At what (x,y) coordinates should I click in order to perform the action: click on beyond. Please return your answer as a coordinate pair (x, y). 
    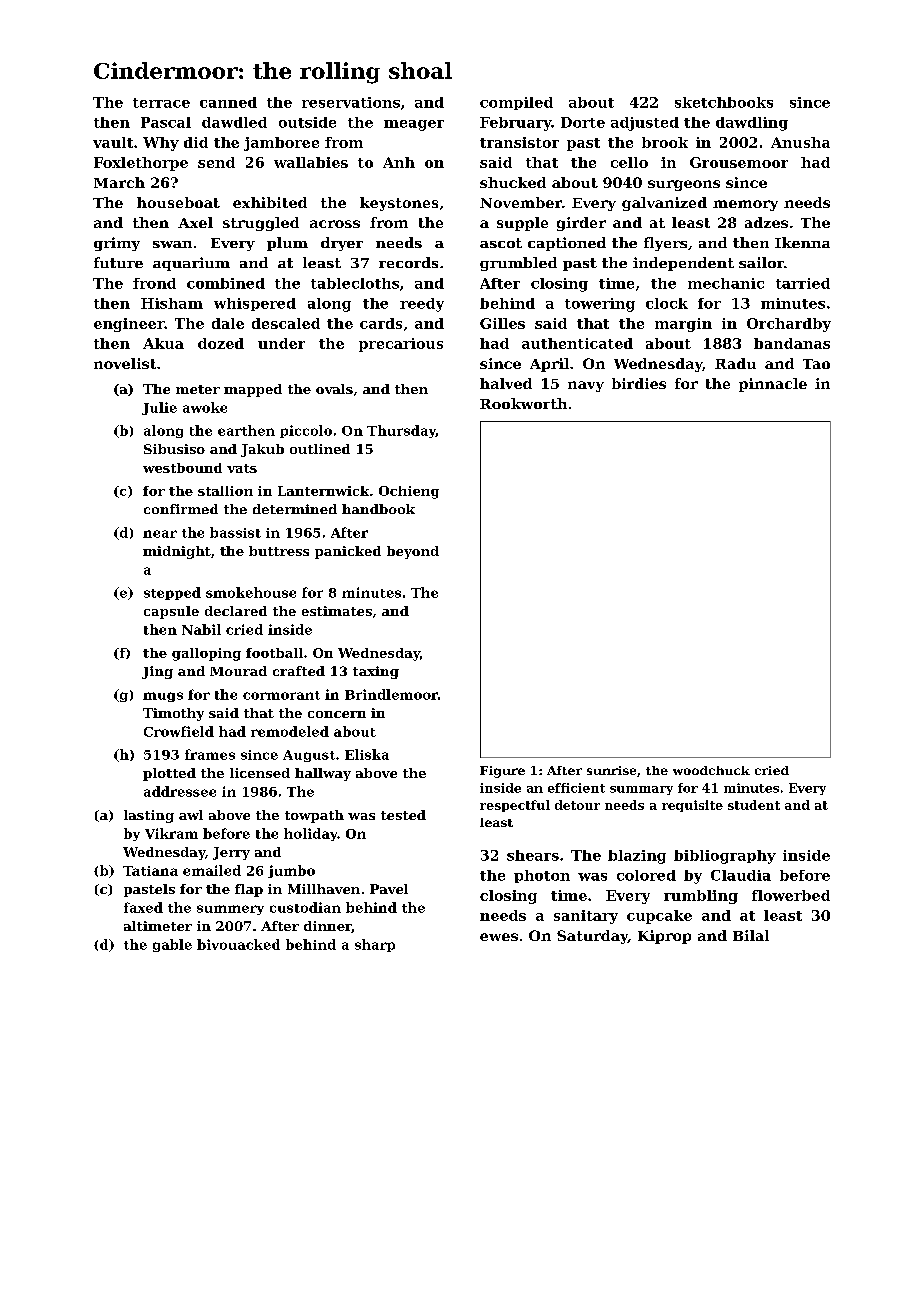
    Looking at the image, I should click on (413, 552).
